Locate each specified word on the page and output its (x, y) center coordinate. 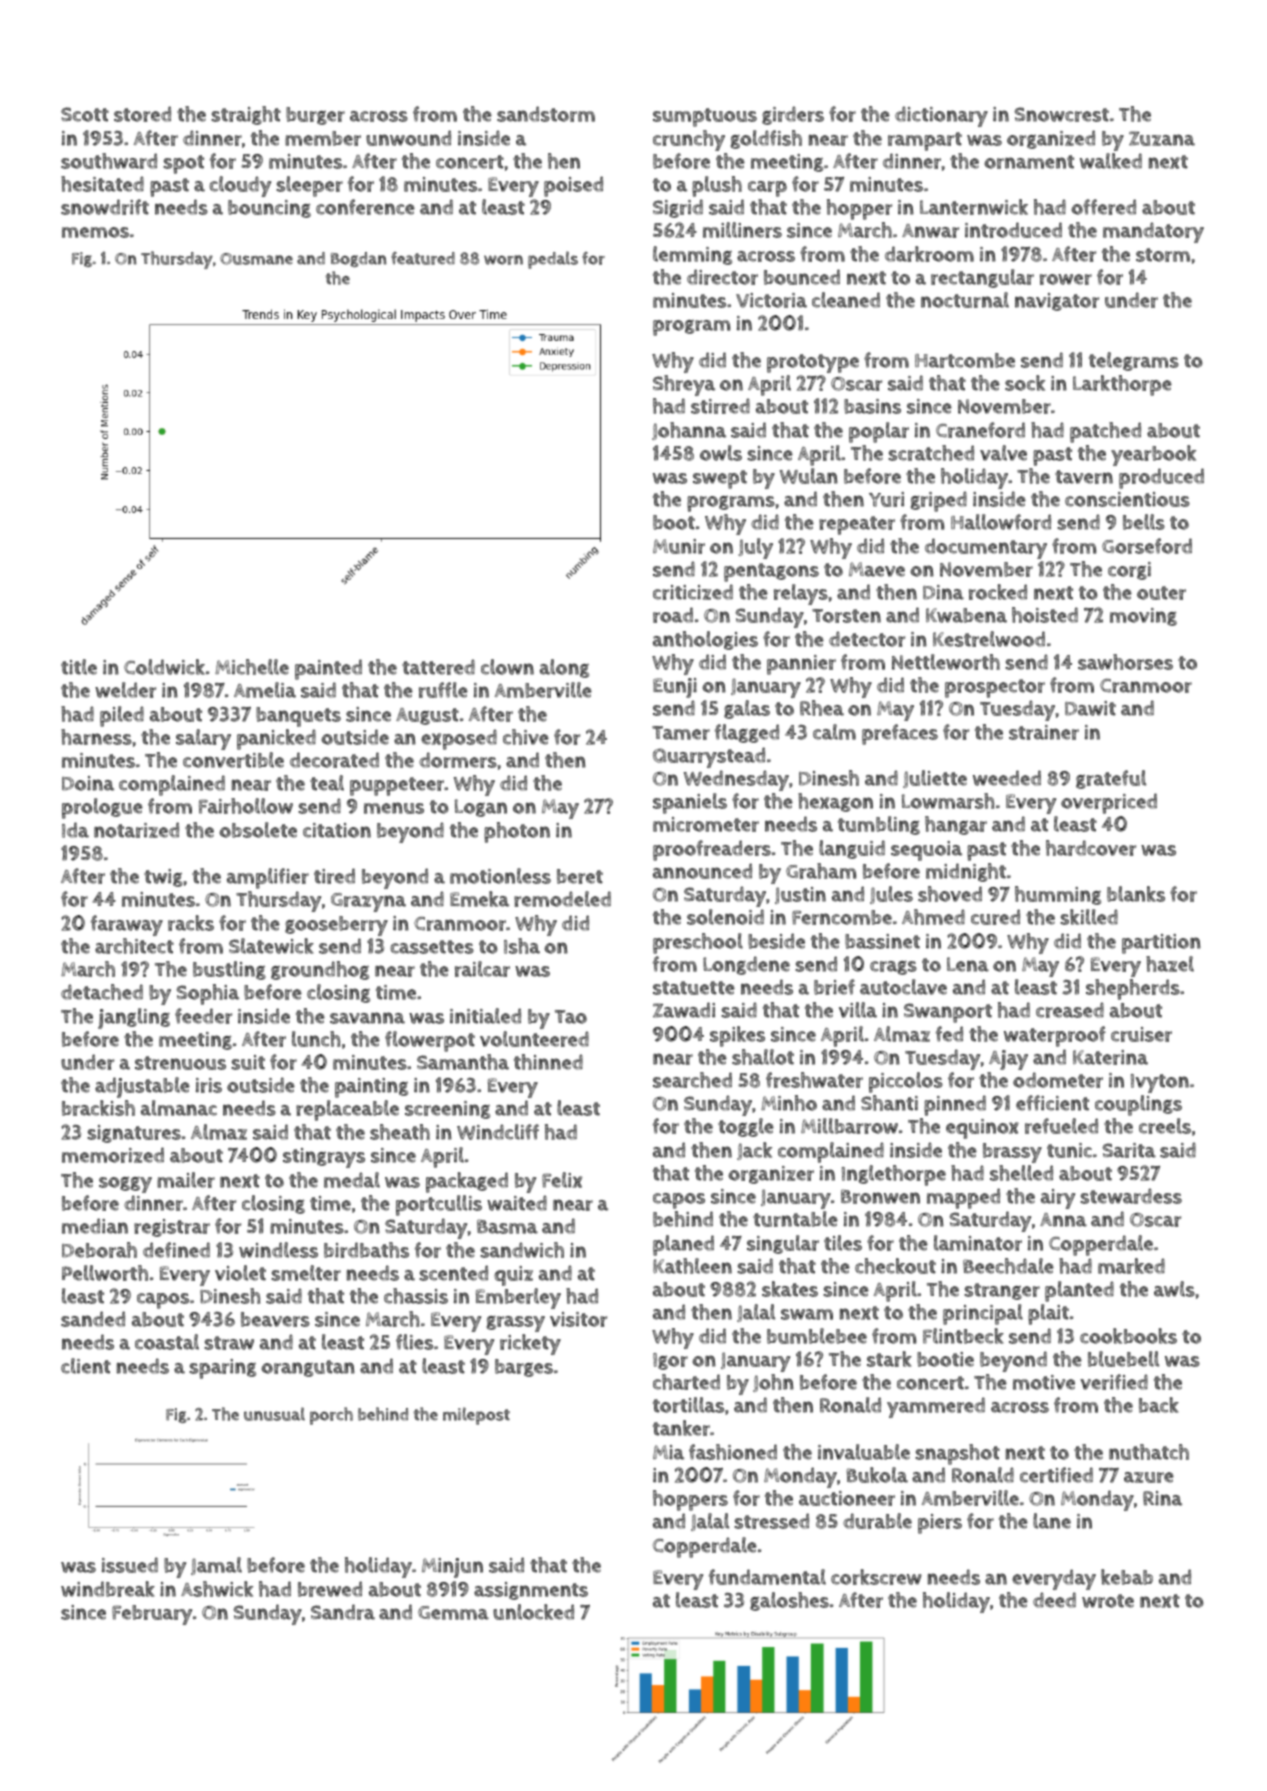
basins (872, 406)
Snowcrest (1061, 114)
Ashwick (217, 1589)
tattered (438, 667)
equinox (982, 1129)
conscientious (1127, 499)
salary (203, 739)
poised (573, 186)
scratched (931, 453)
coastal (167, 1342)
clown (507, 667)
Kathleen (692, 1266)
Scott (85, 114)
